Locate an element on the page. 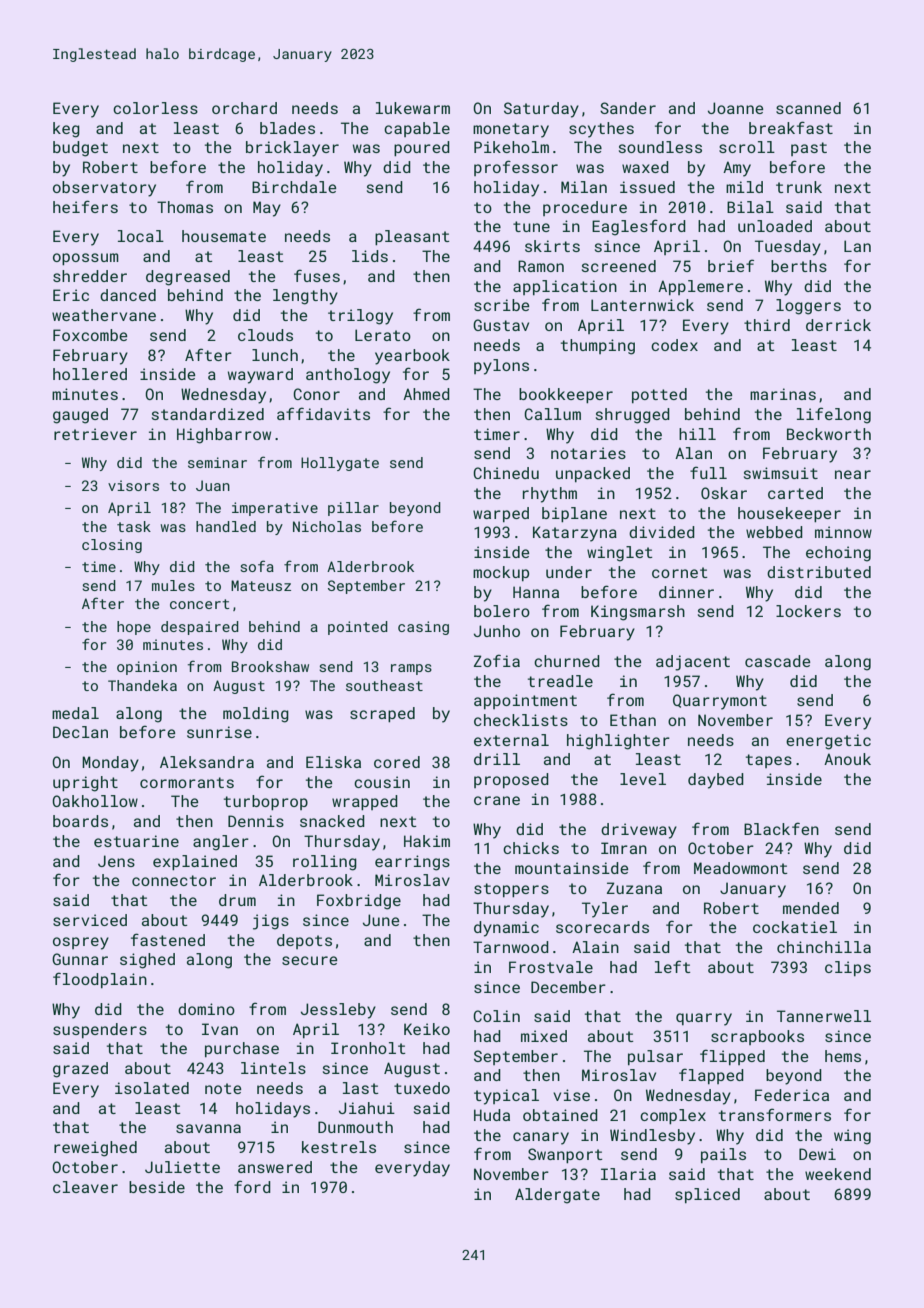 The height and width of the page is (1308, 924). Frostvale is located at coordinates (551, 967).
